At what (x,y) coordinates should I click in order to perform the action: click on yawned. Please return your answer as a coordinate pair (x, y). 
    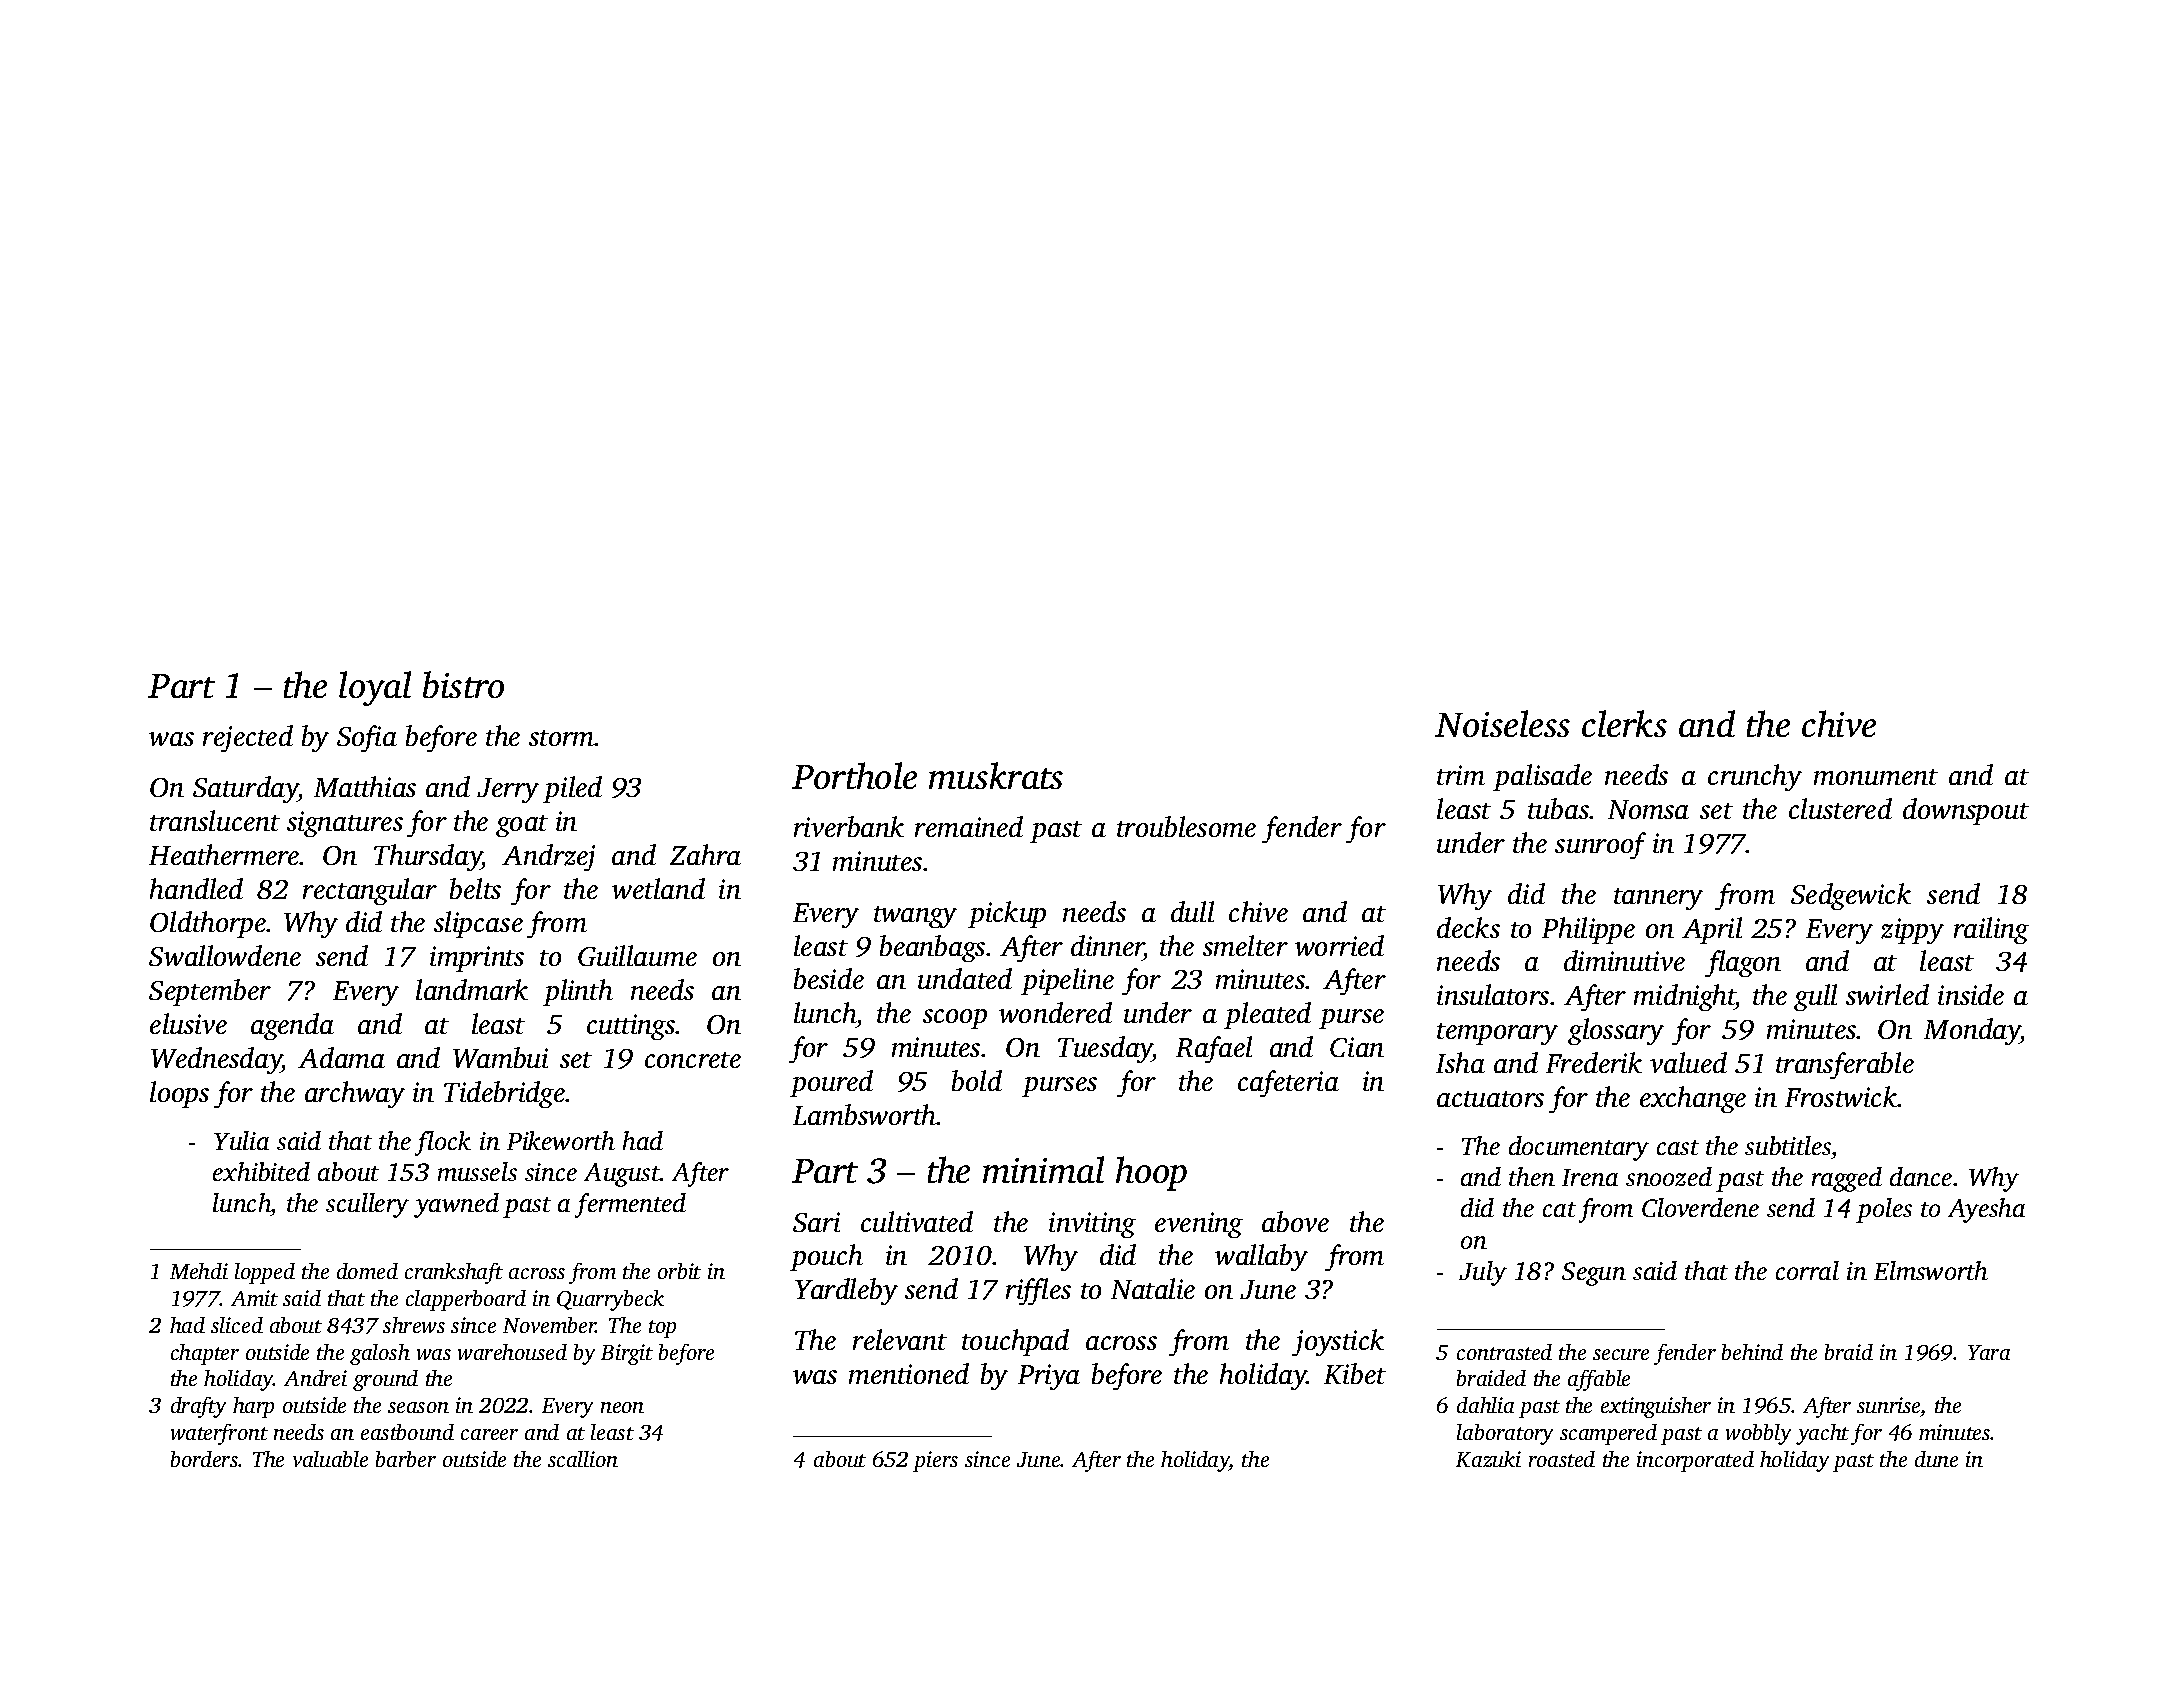
    Looking at the image, I should click on (456, 1205).
